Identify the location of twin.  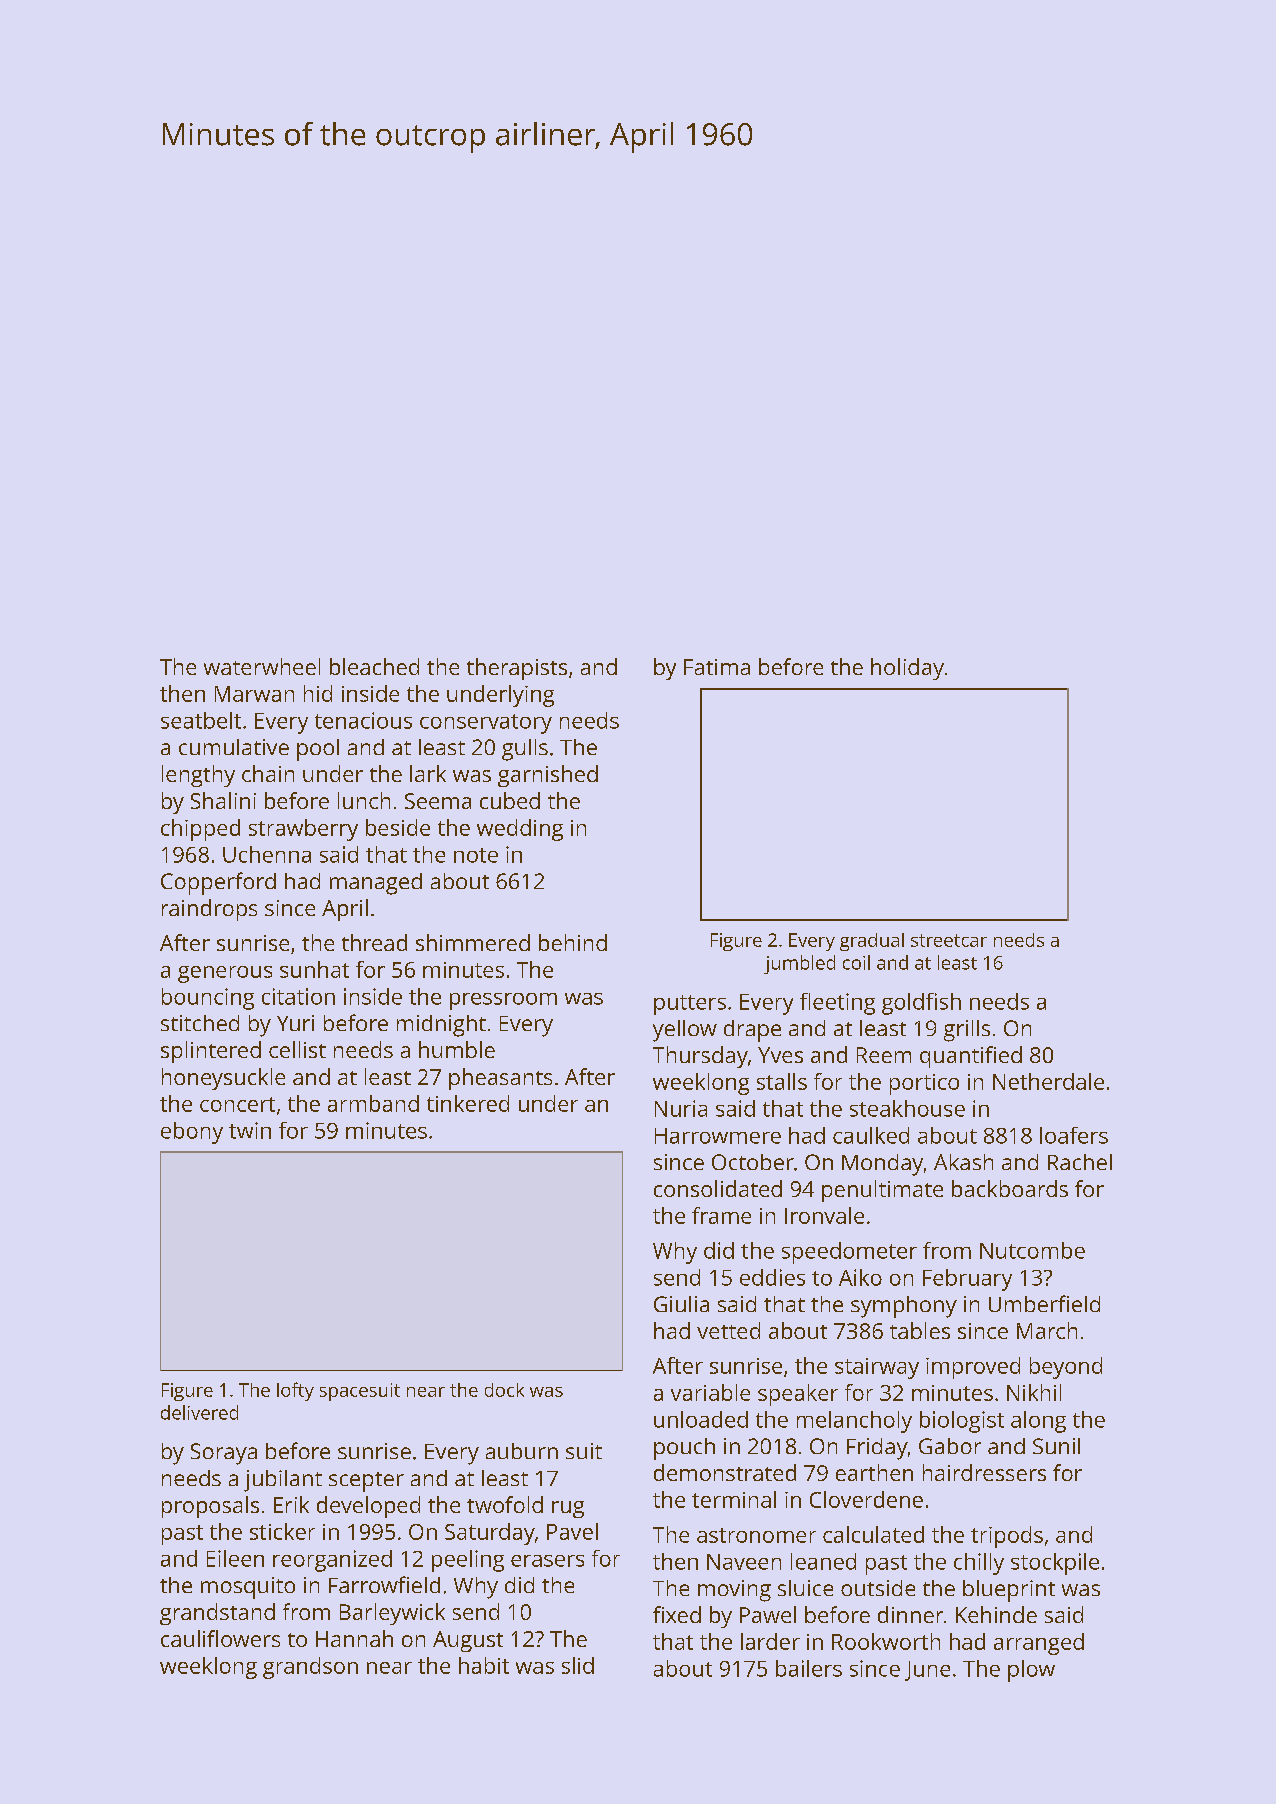
(250, 1130).
